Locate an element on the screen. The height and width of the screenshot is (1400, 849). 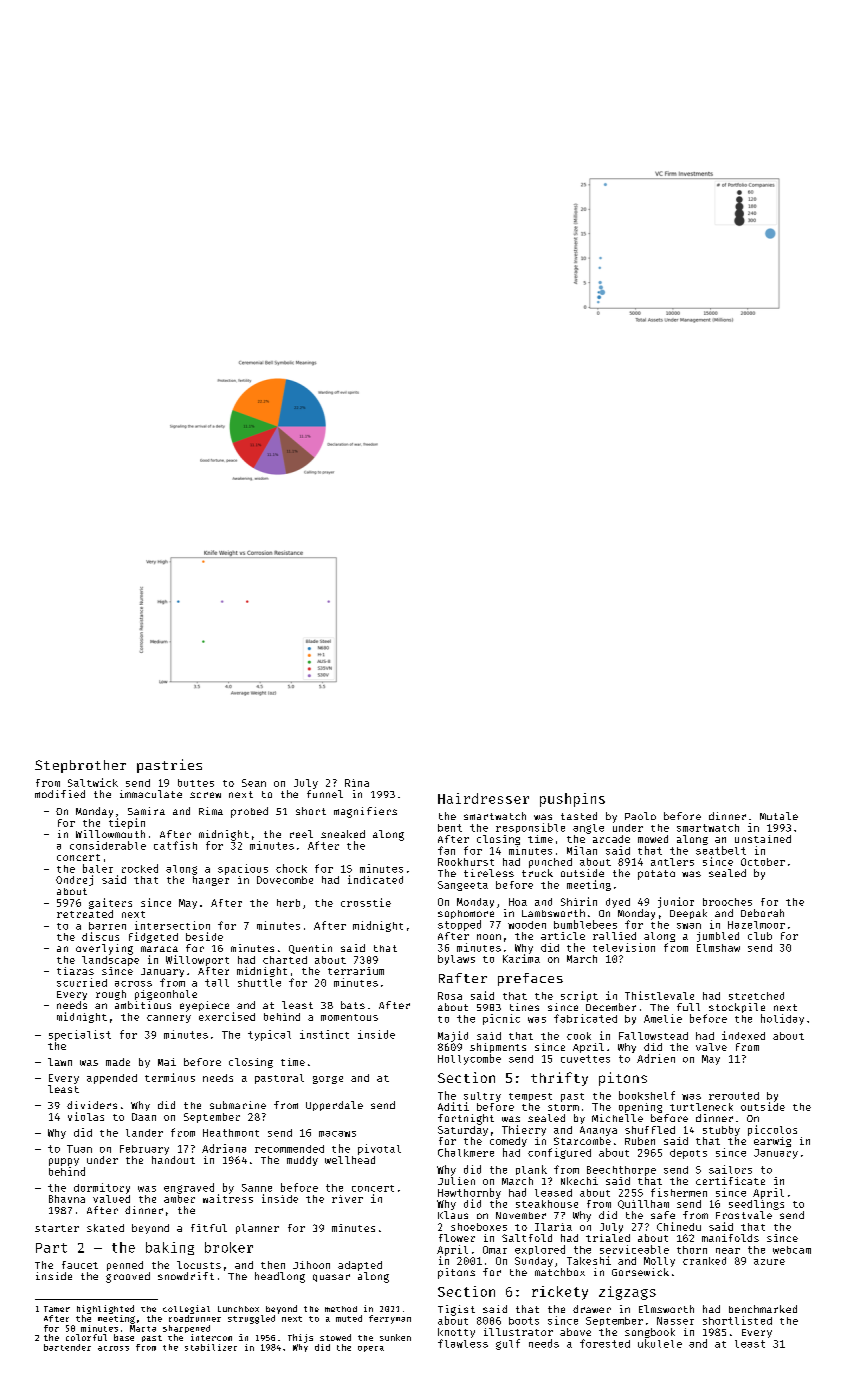
bartender is located at coordinates (67, 1347).
